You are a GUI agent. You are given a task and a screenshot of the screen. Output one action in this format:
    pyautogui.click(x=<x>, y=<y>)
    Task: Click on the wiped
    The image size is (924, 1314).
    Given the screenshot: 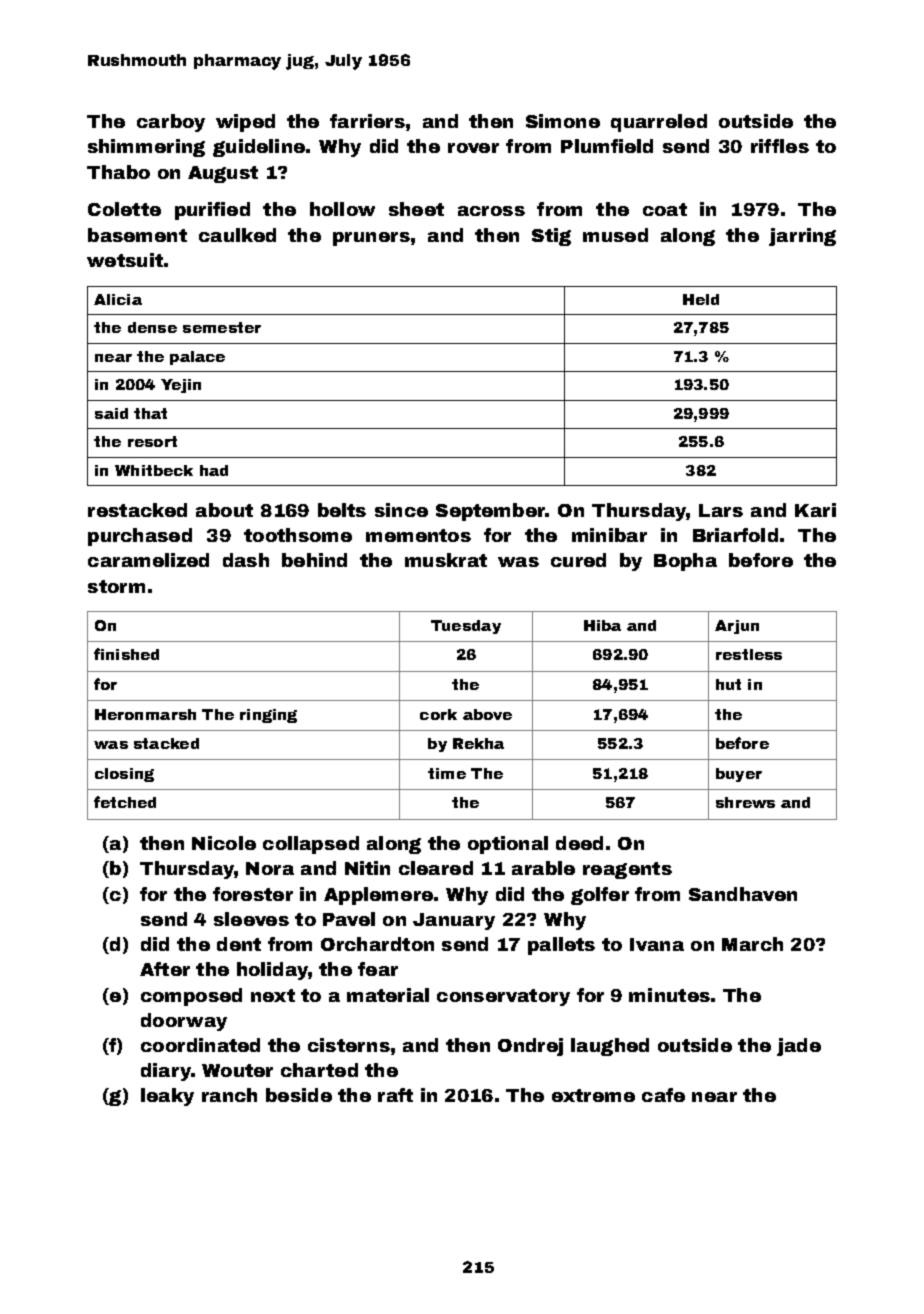 What is the action you would take?
    pyautogui.click(x=245, y=123)
